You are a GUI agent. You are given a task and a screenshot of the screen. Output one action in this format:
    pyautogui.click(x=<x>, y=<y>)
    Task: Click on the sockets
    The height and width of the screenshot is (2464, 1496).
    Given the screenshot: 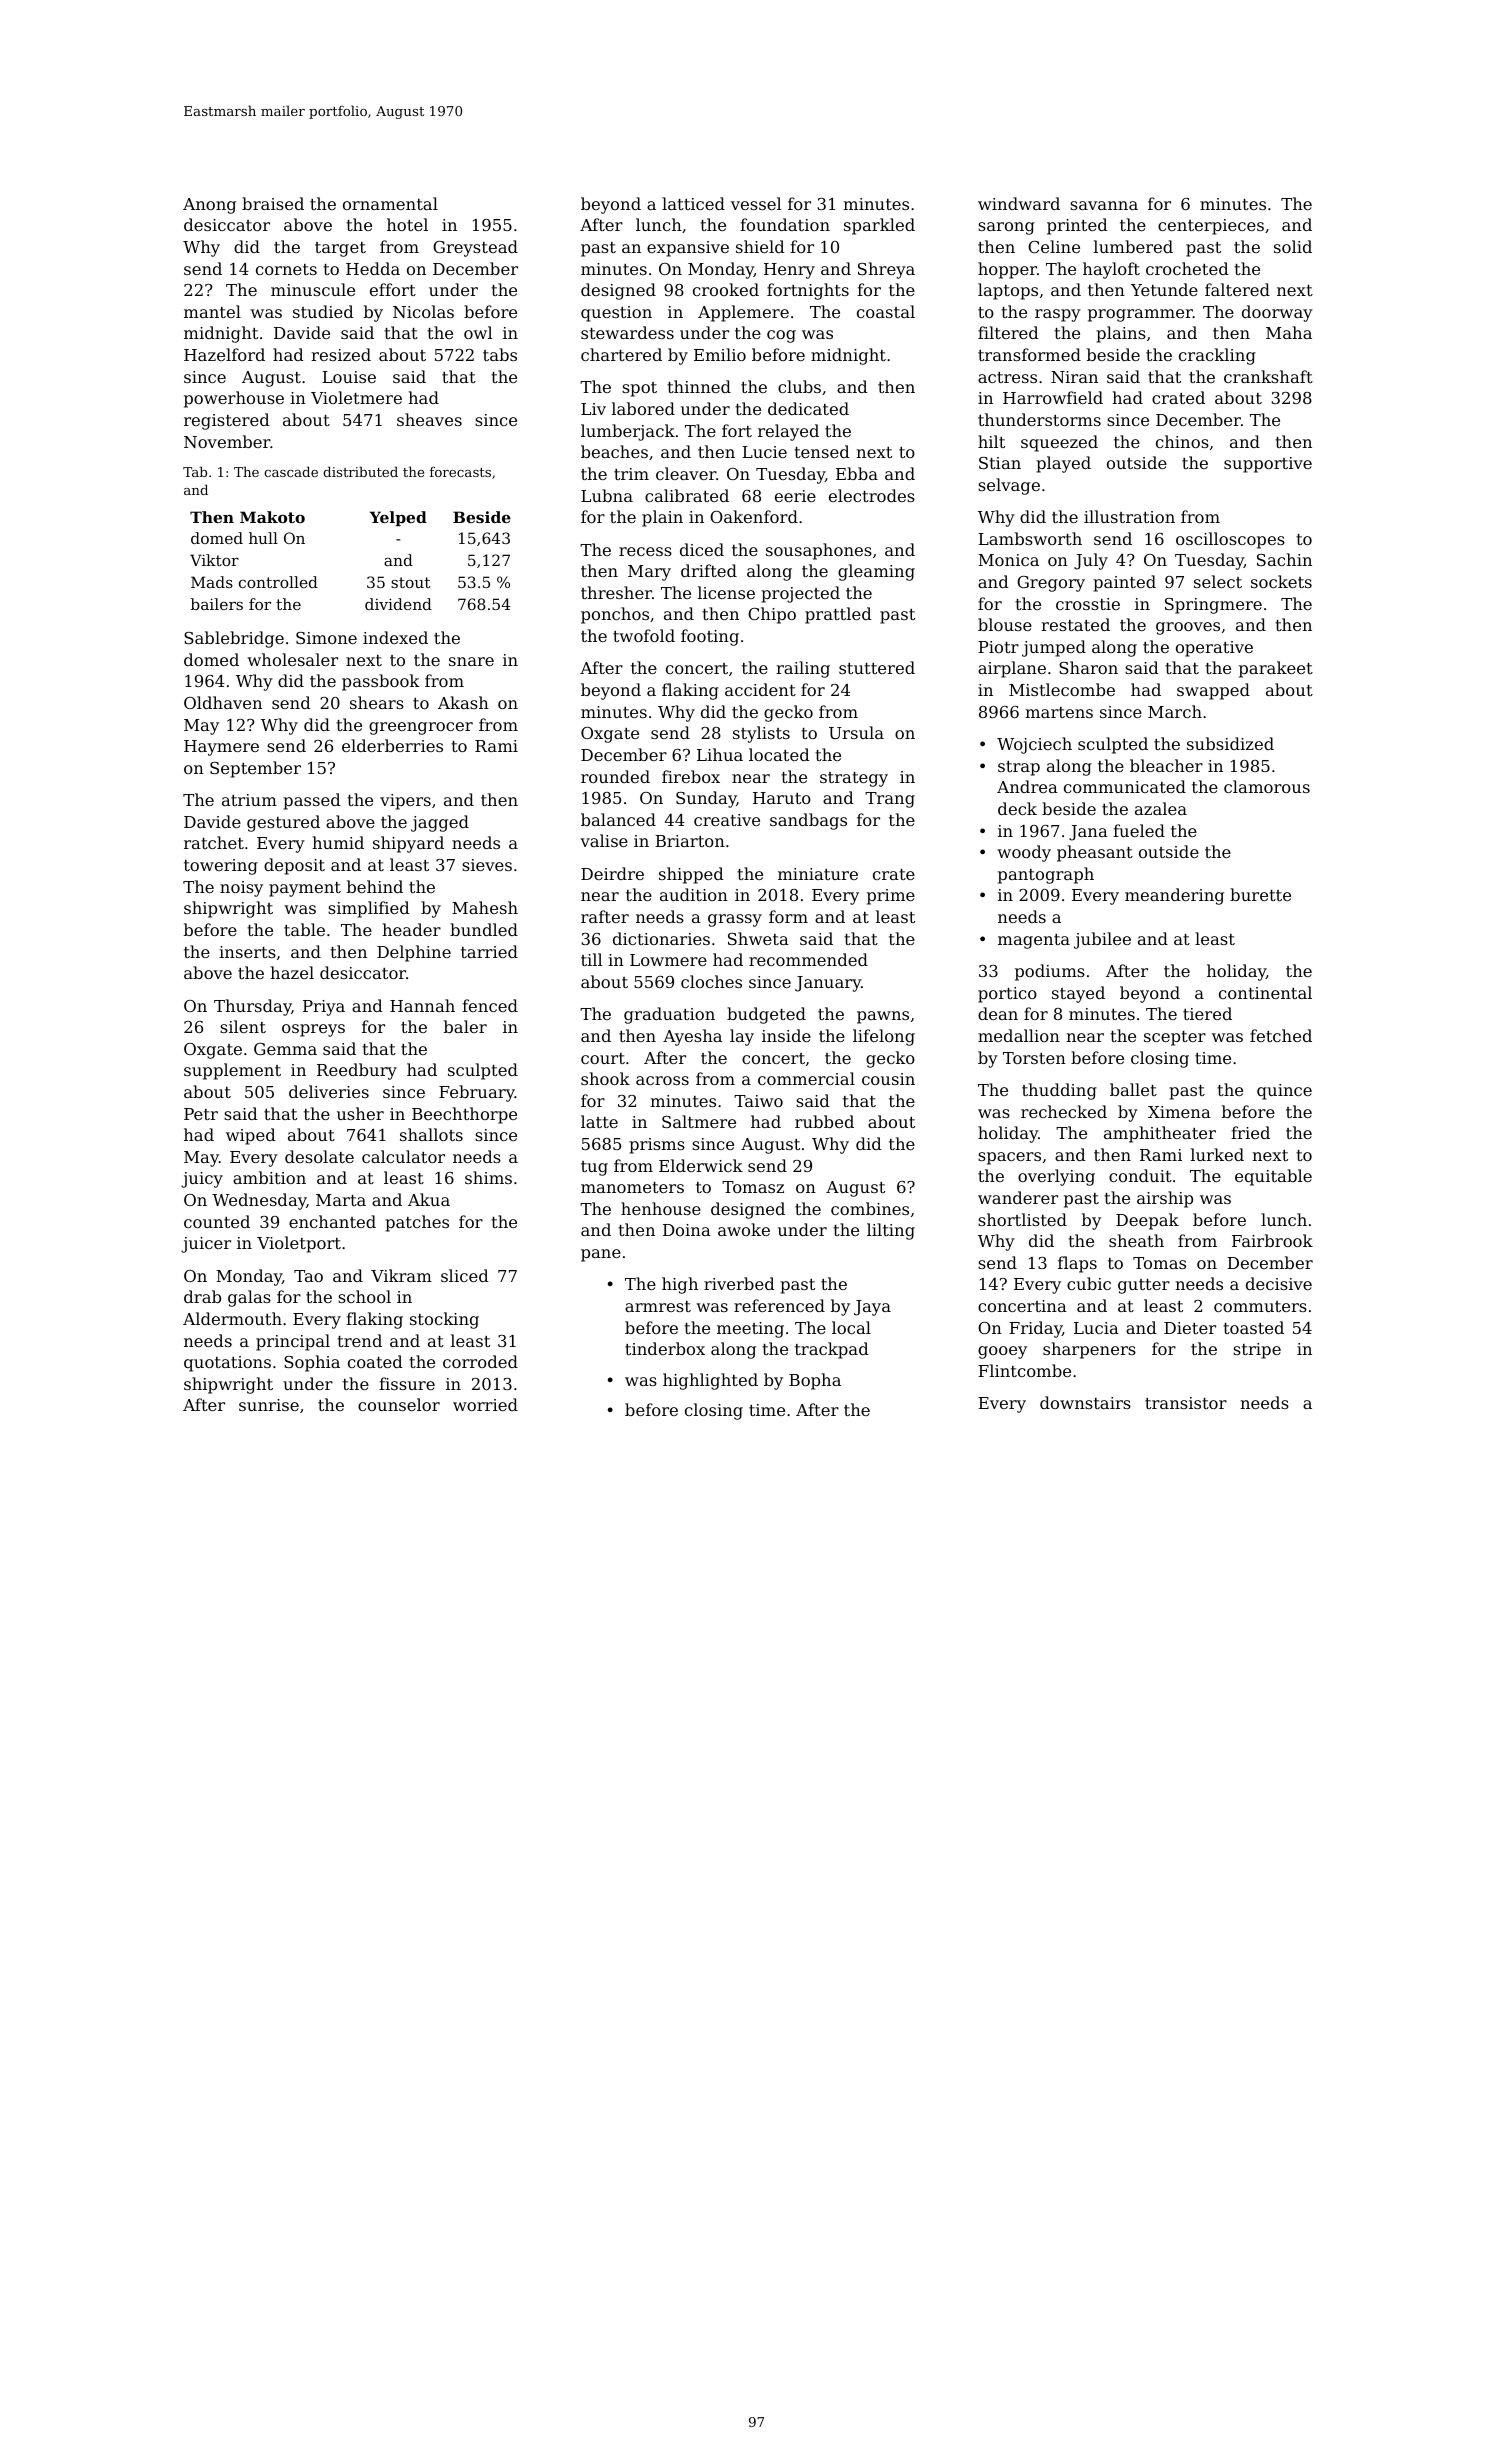 What is the action you would take?
    pyautogui.click(x=1281, y=581)
